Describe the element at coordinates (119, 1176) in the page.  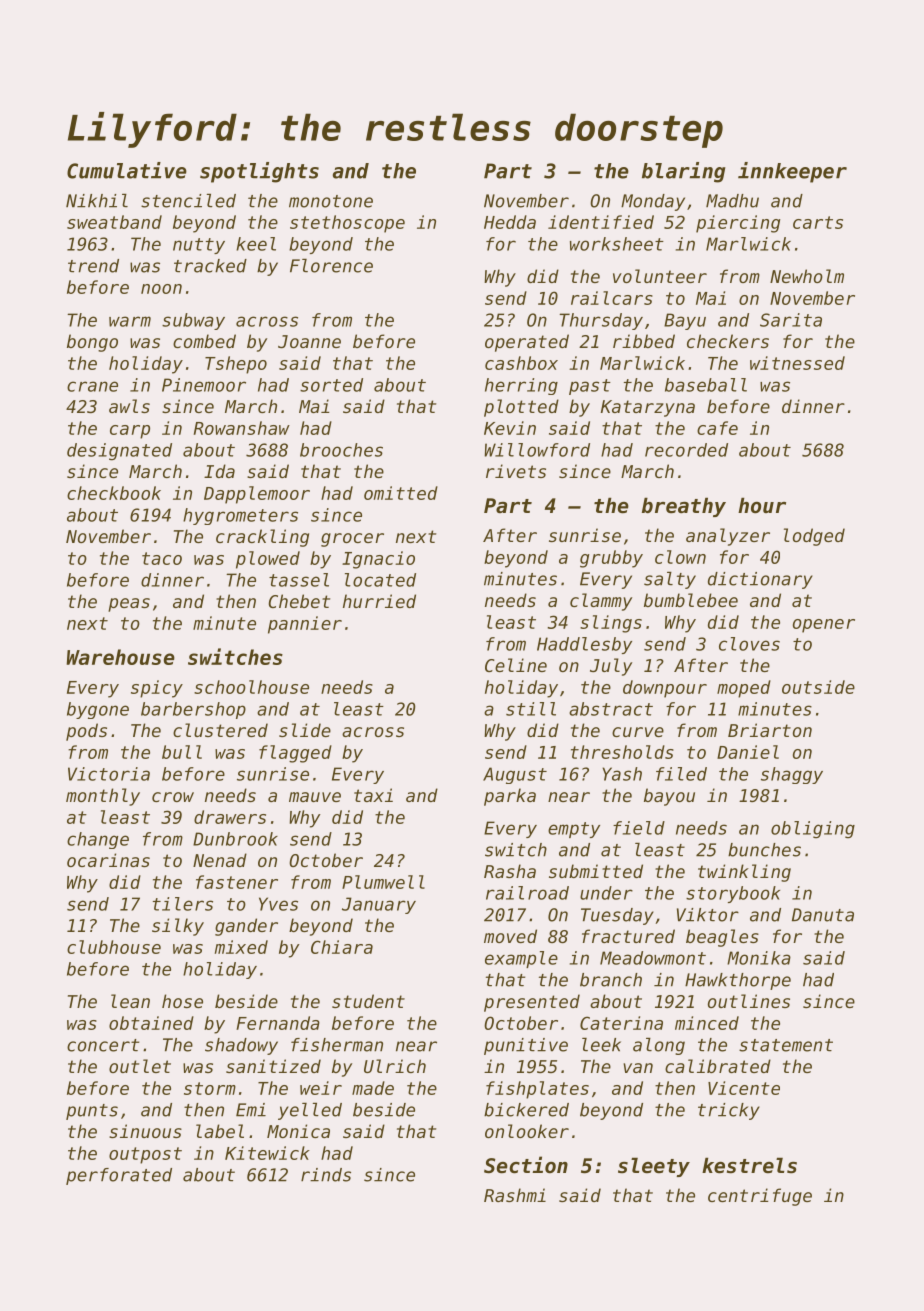
I see `perforated` at that location.
